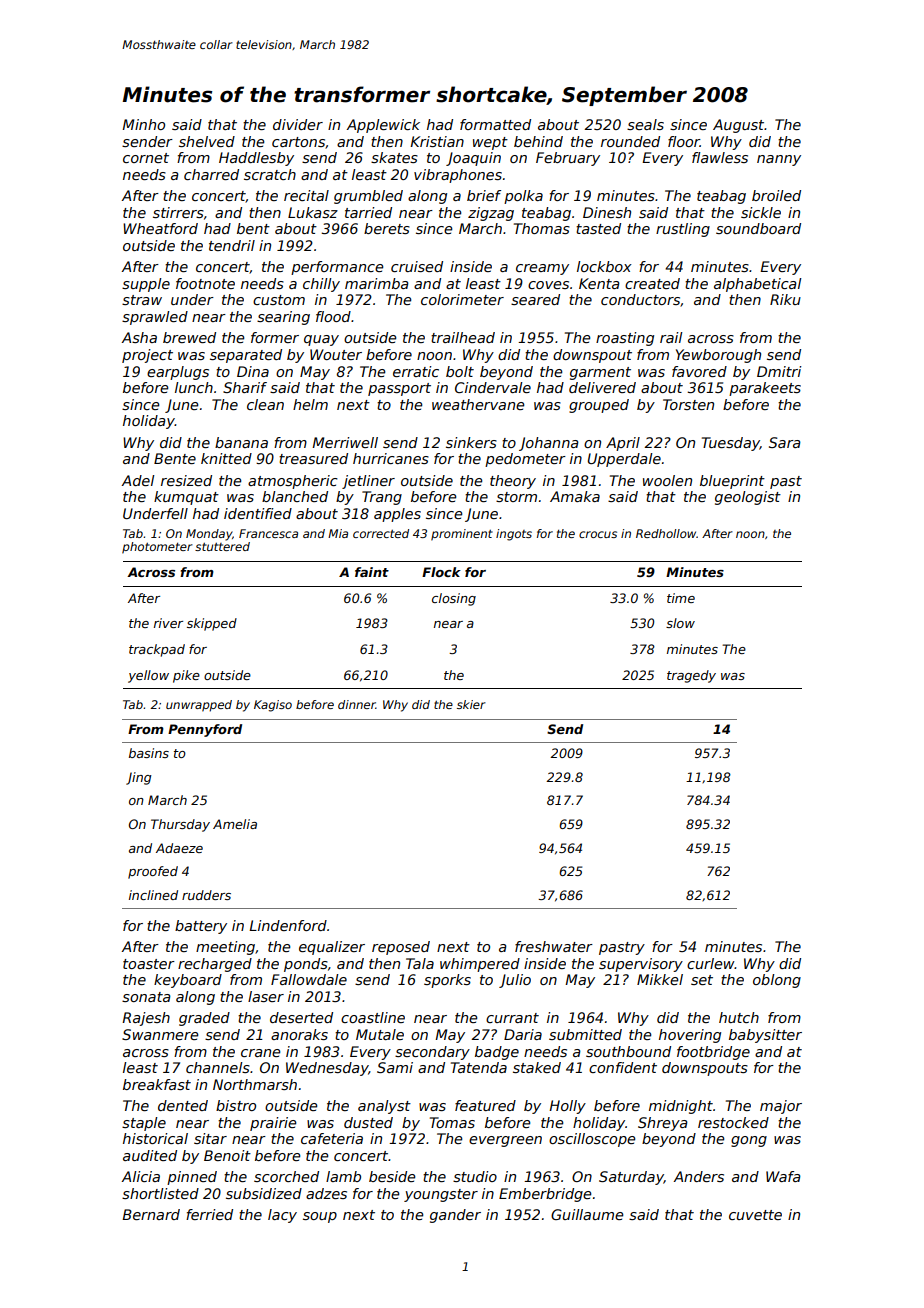 This page has width=924, height=1308. Describe the element at coordinates (143, 124) in the page. I see `Minho` at that location.
